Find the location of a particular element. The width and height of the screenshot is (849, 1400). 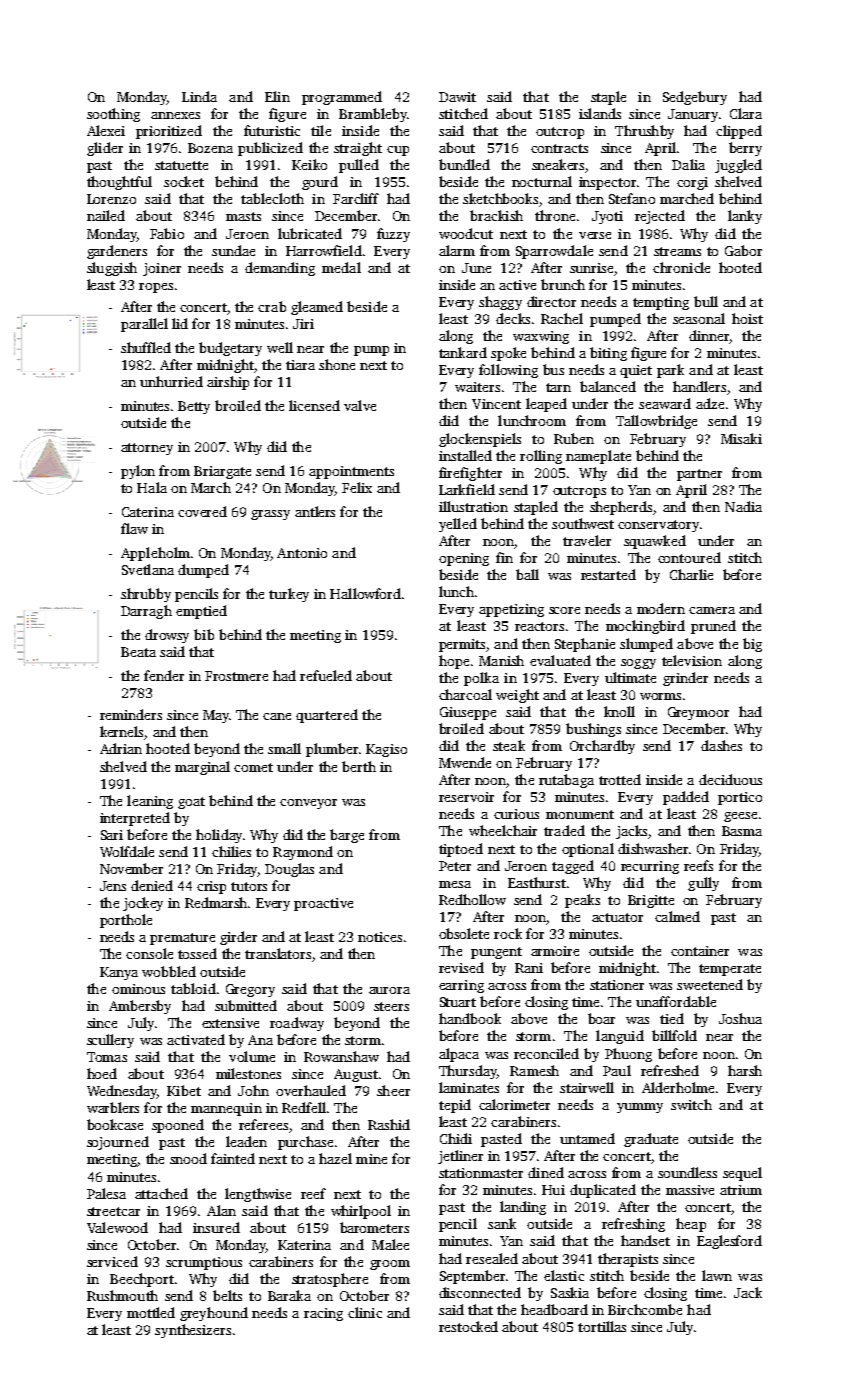

temperate is located at coordinates (730, 970).
